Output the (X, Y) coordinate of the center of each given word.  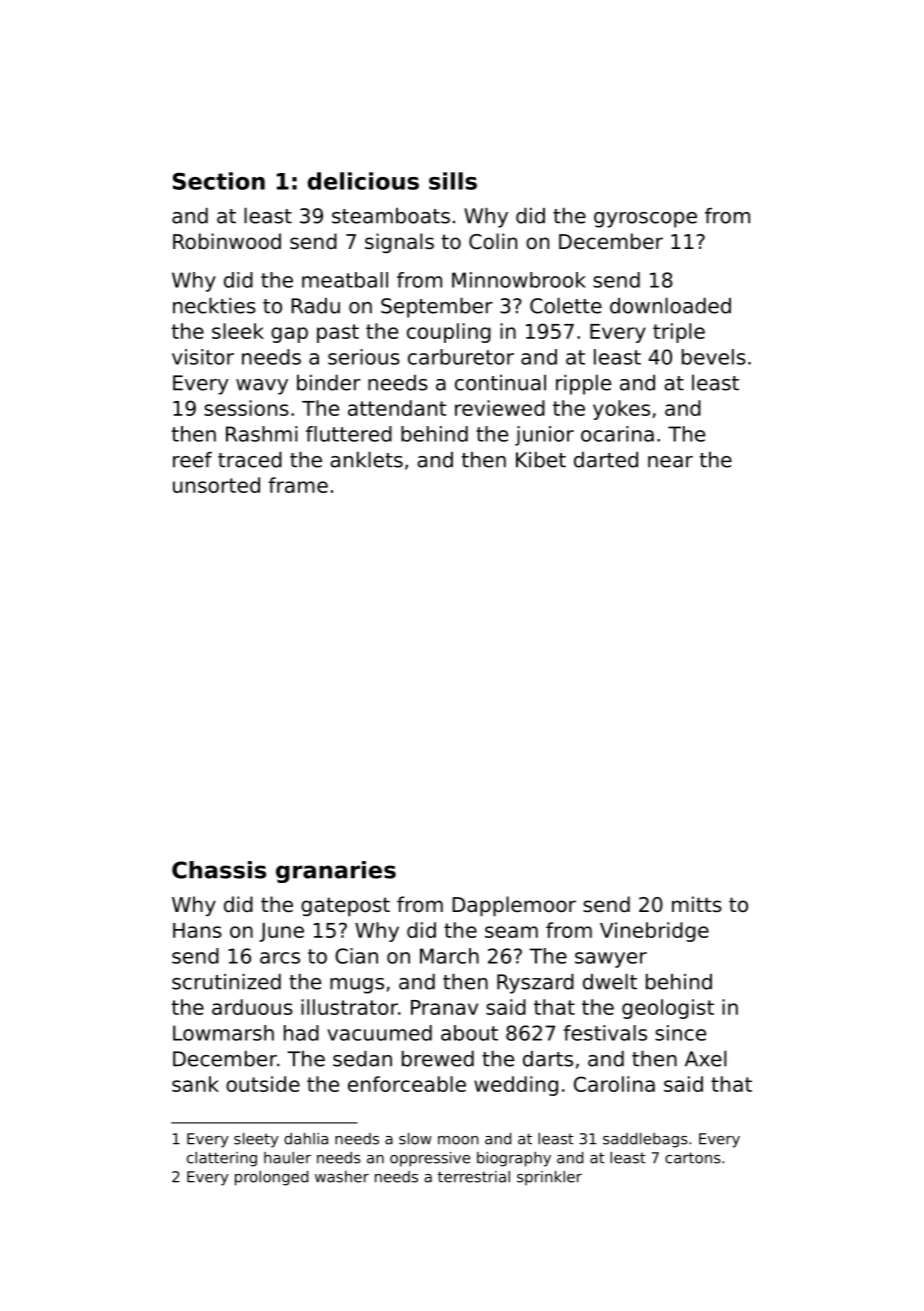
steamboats (391, 216)
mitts (697, 904)
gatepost (345, 906)
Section (219, 181)
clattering (222, 1159)
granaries (336, 872)
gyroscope (645, 220)
